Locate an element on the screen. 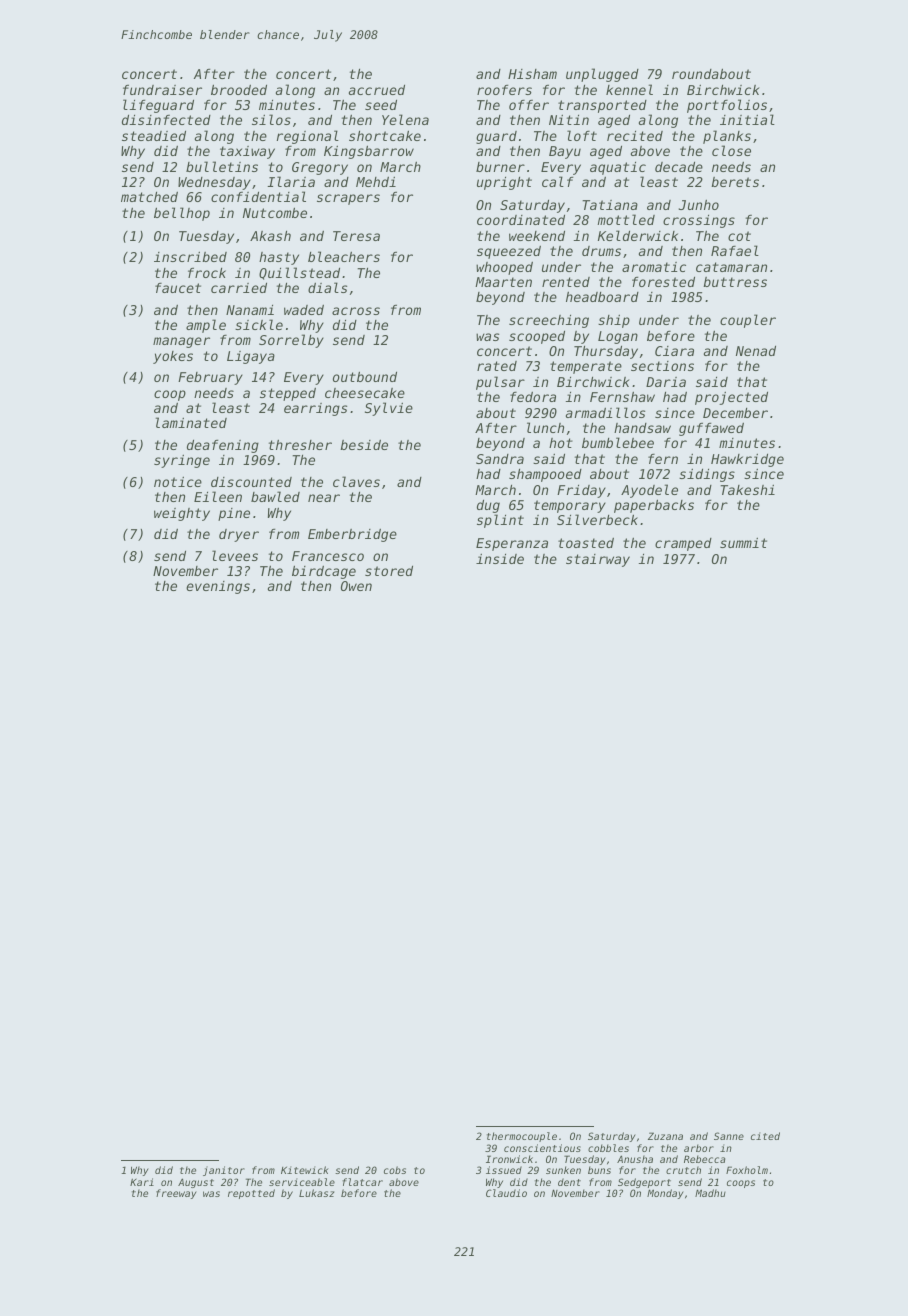 The image size is (908, 1316). cobs is located at coordinates (395, 1170).
